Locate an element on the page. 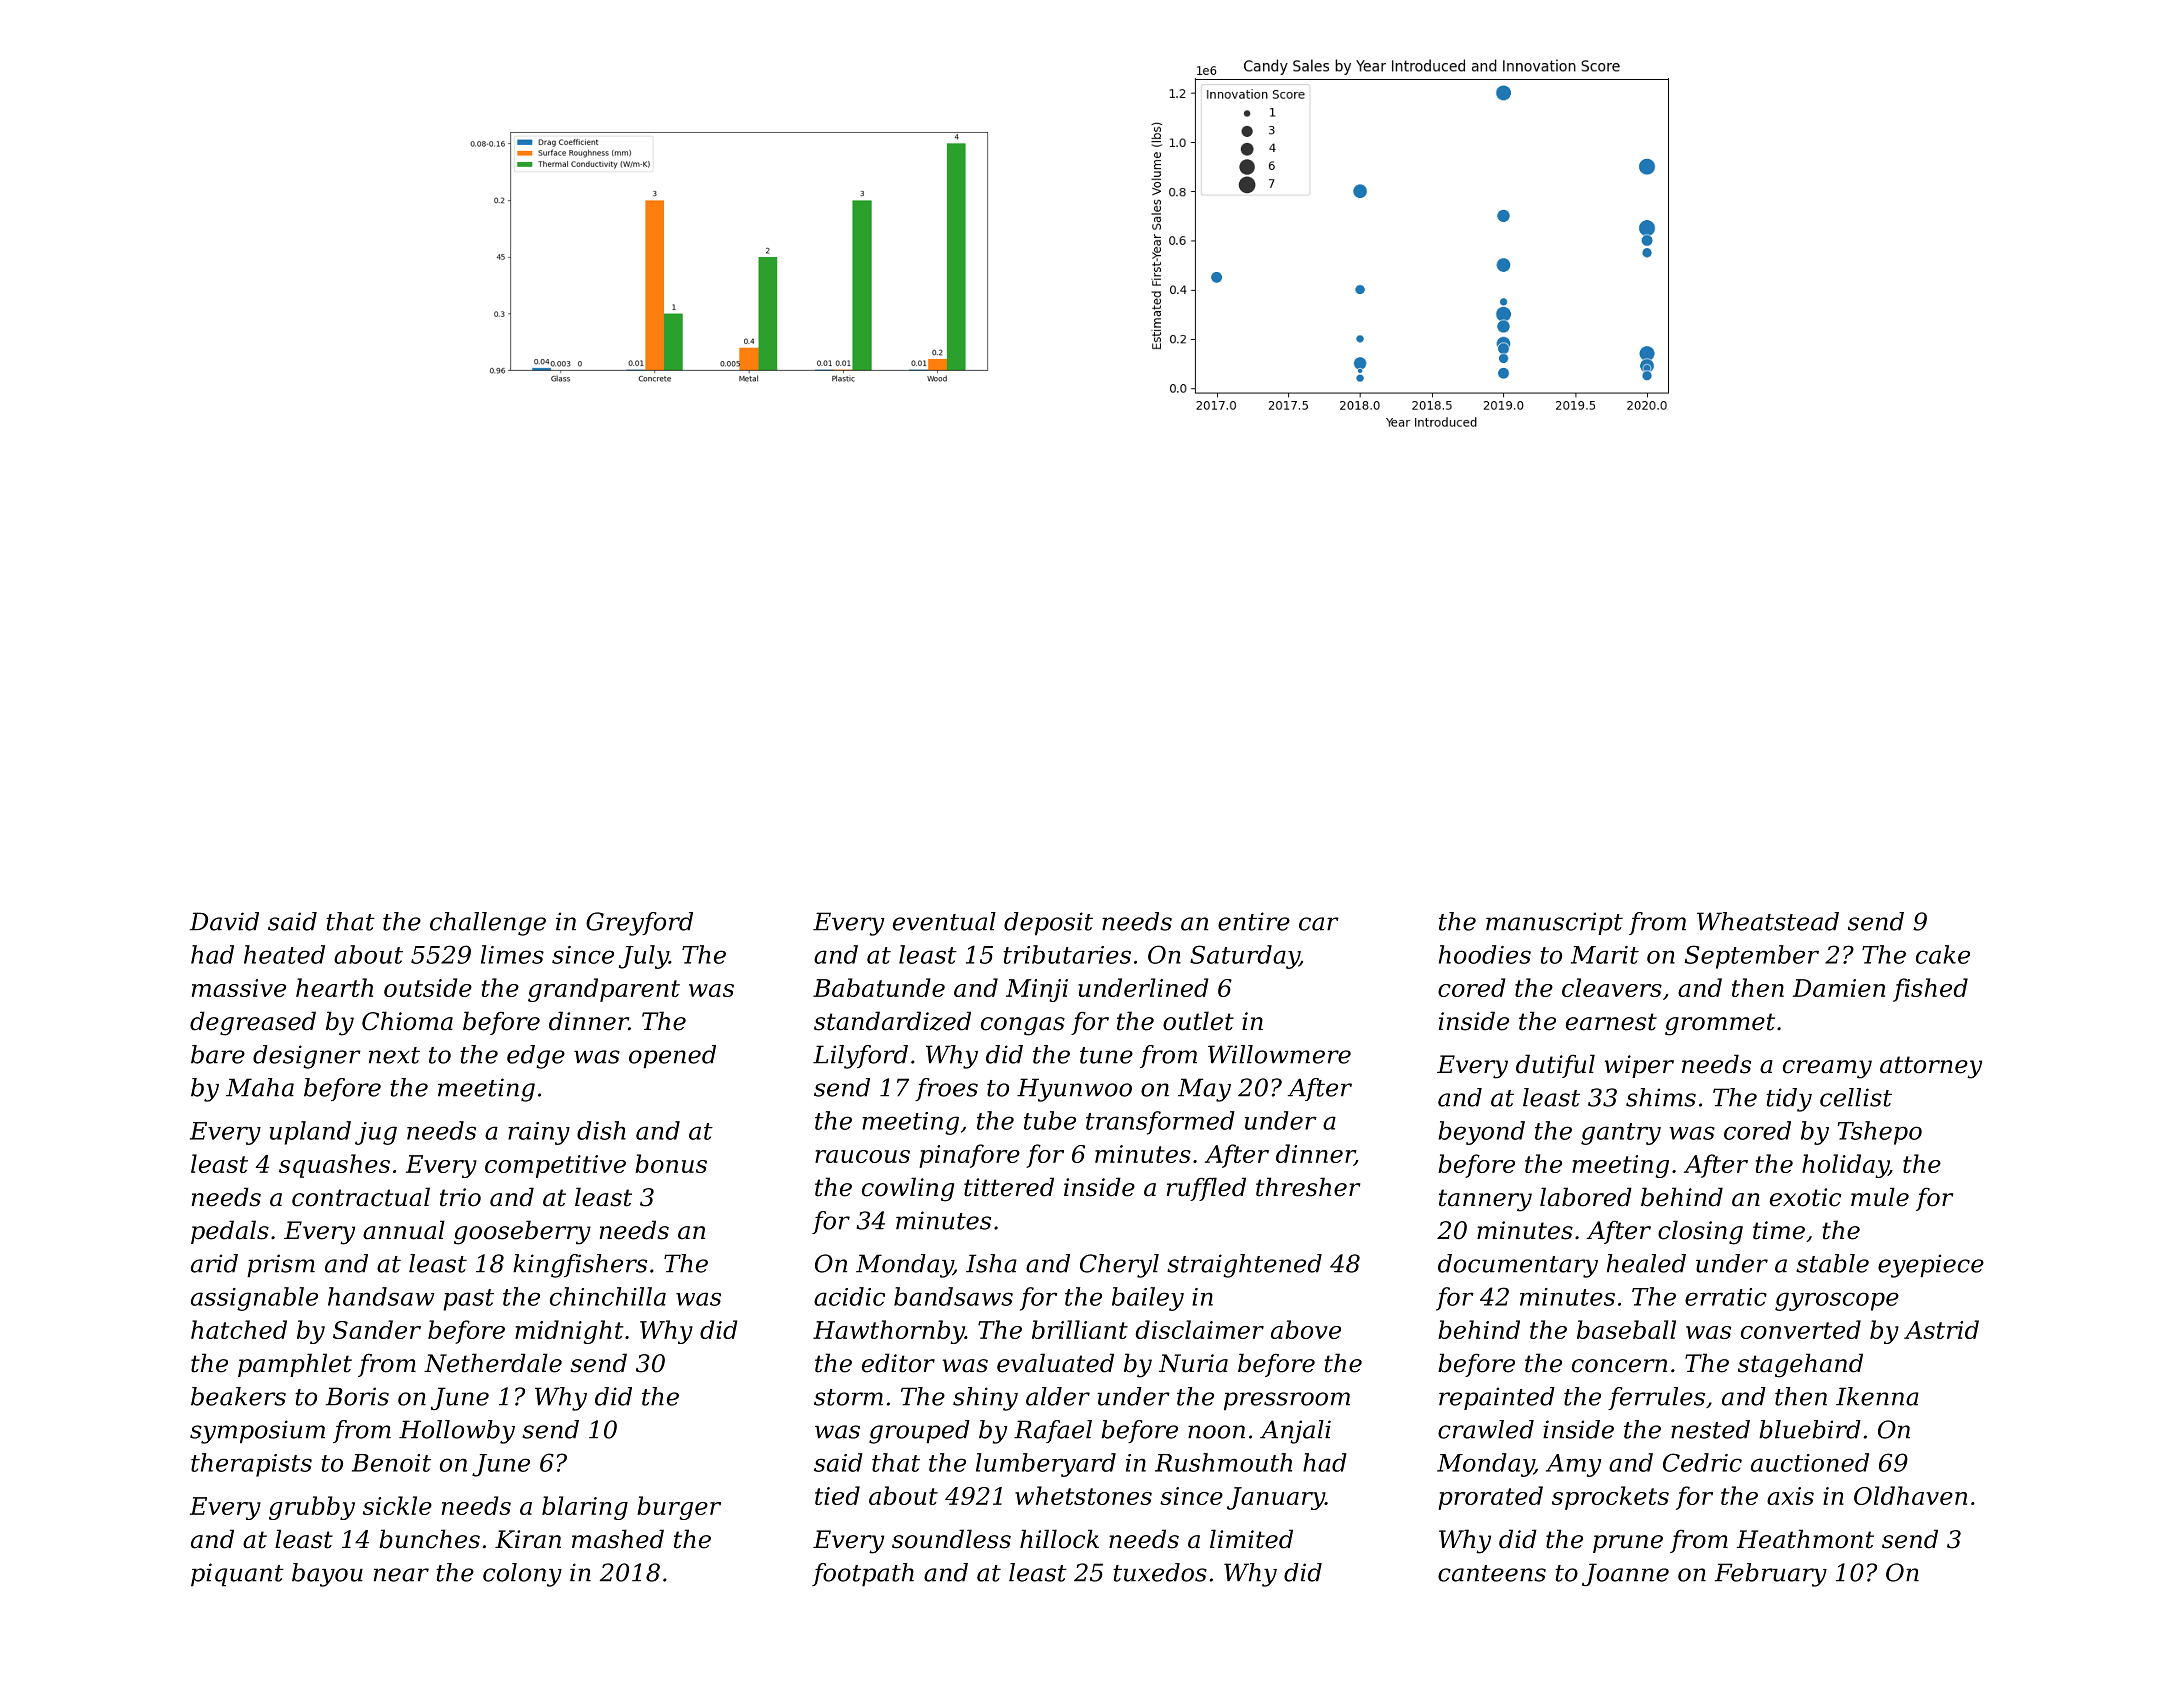  eventual is located at coordinates (944, 921).
